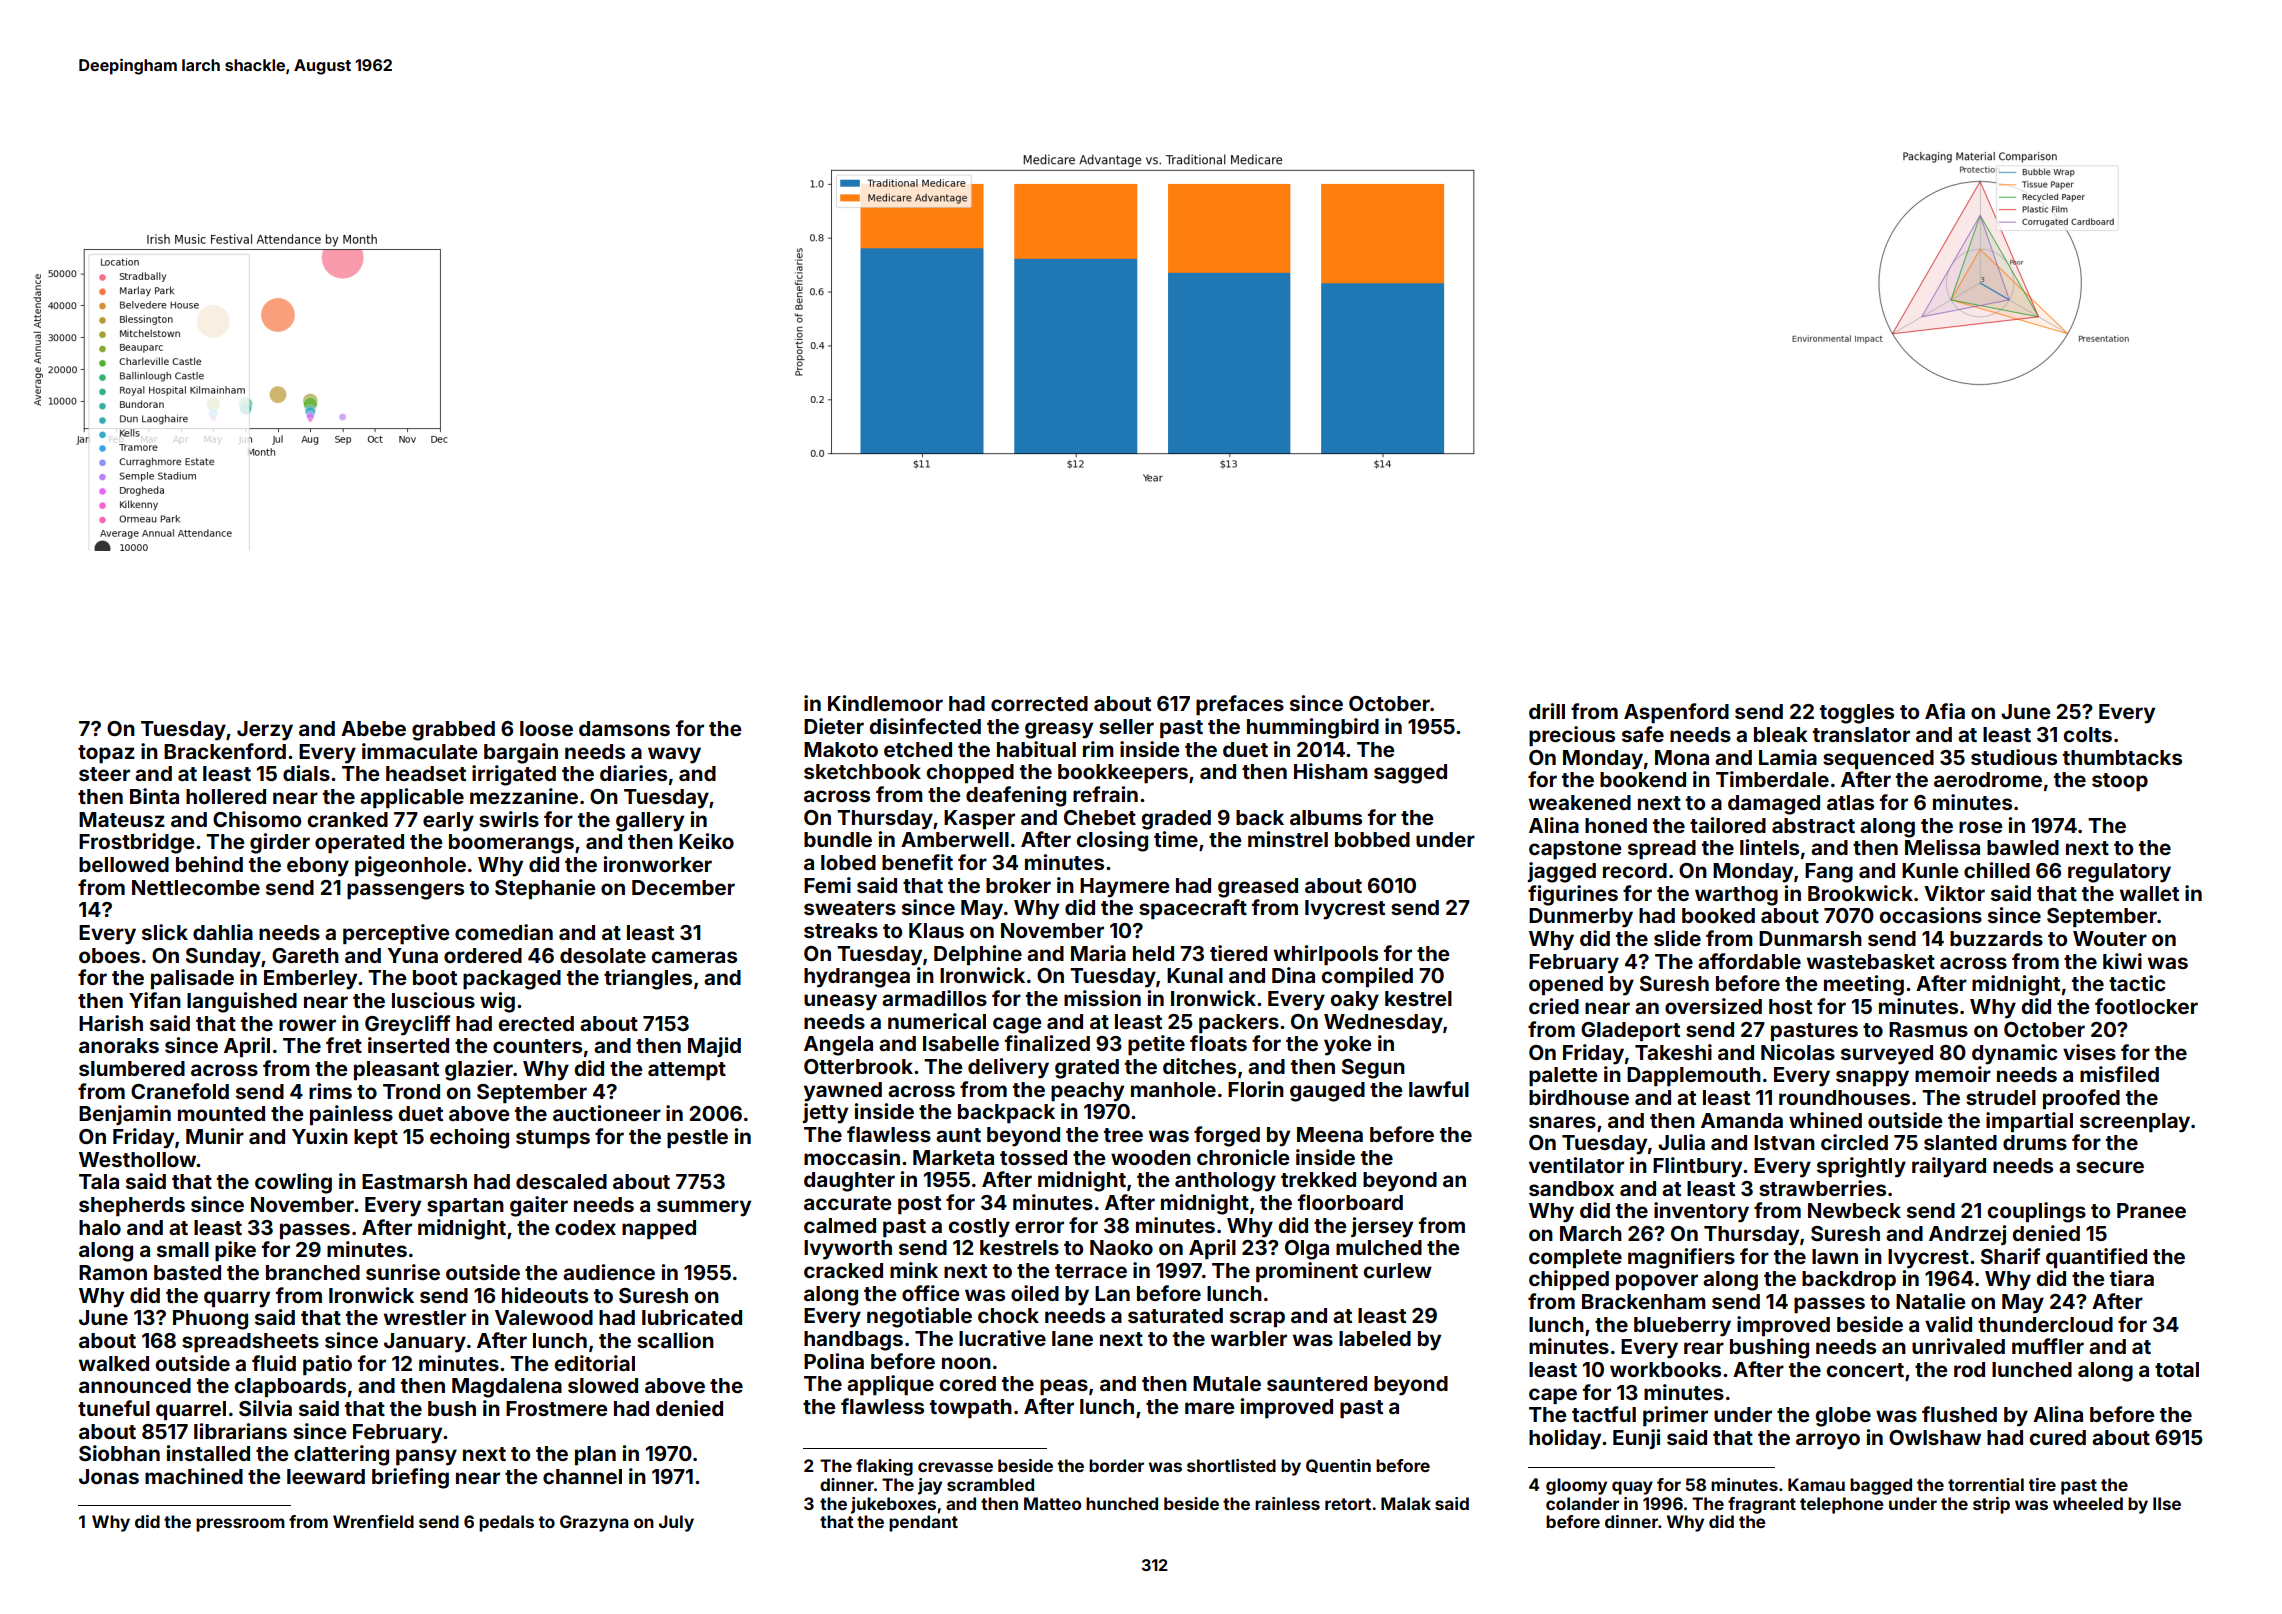 The width and height of the page is (2282, 1614). Describe the element at coordinates (137, 843) in the page. I see `Frostbridge` at that location.
